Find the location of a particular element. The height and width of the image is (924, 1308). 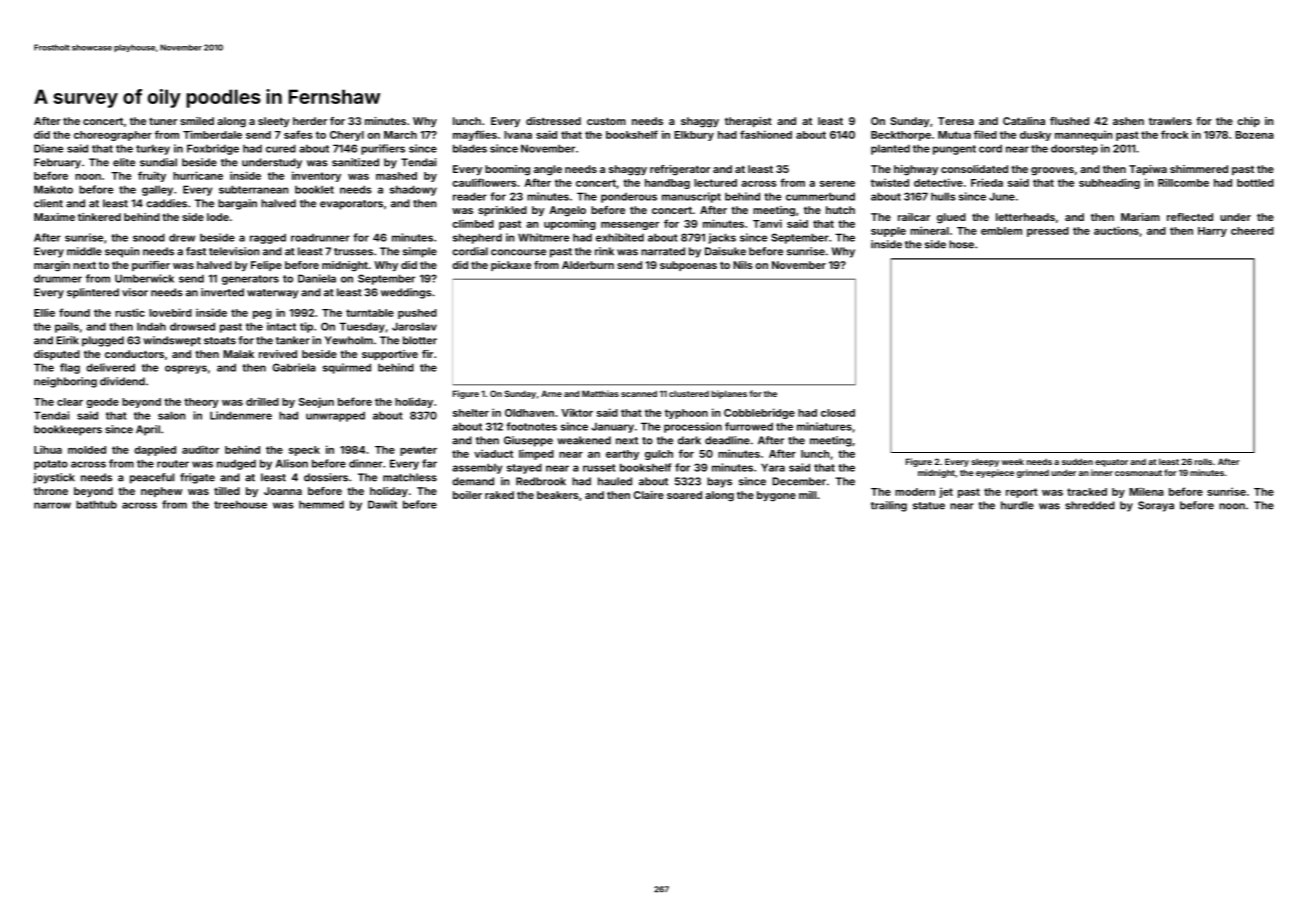

beakers is located at coordinates (558, 495).
